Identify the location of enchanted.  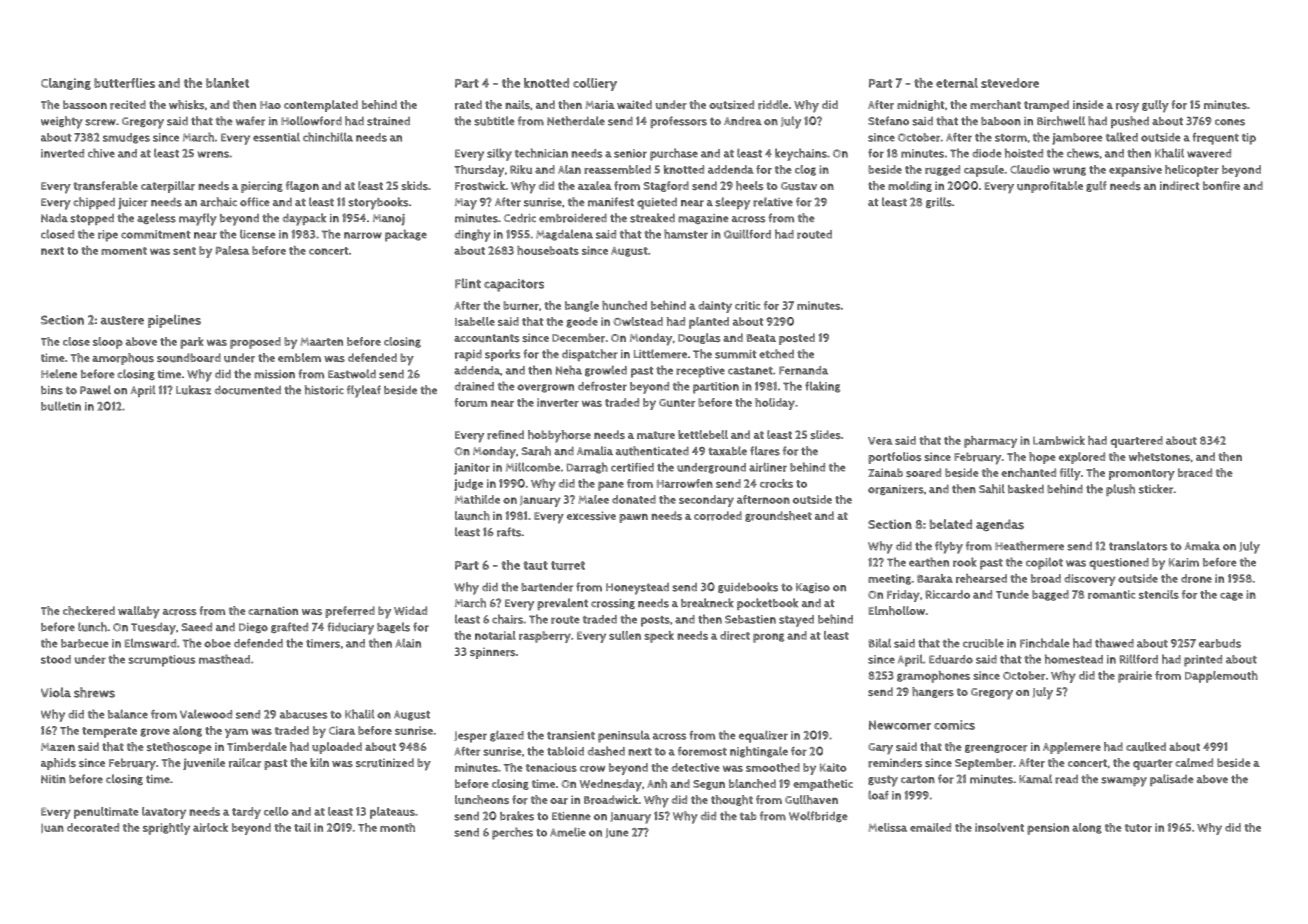
(1028, 472).
